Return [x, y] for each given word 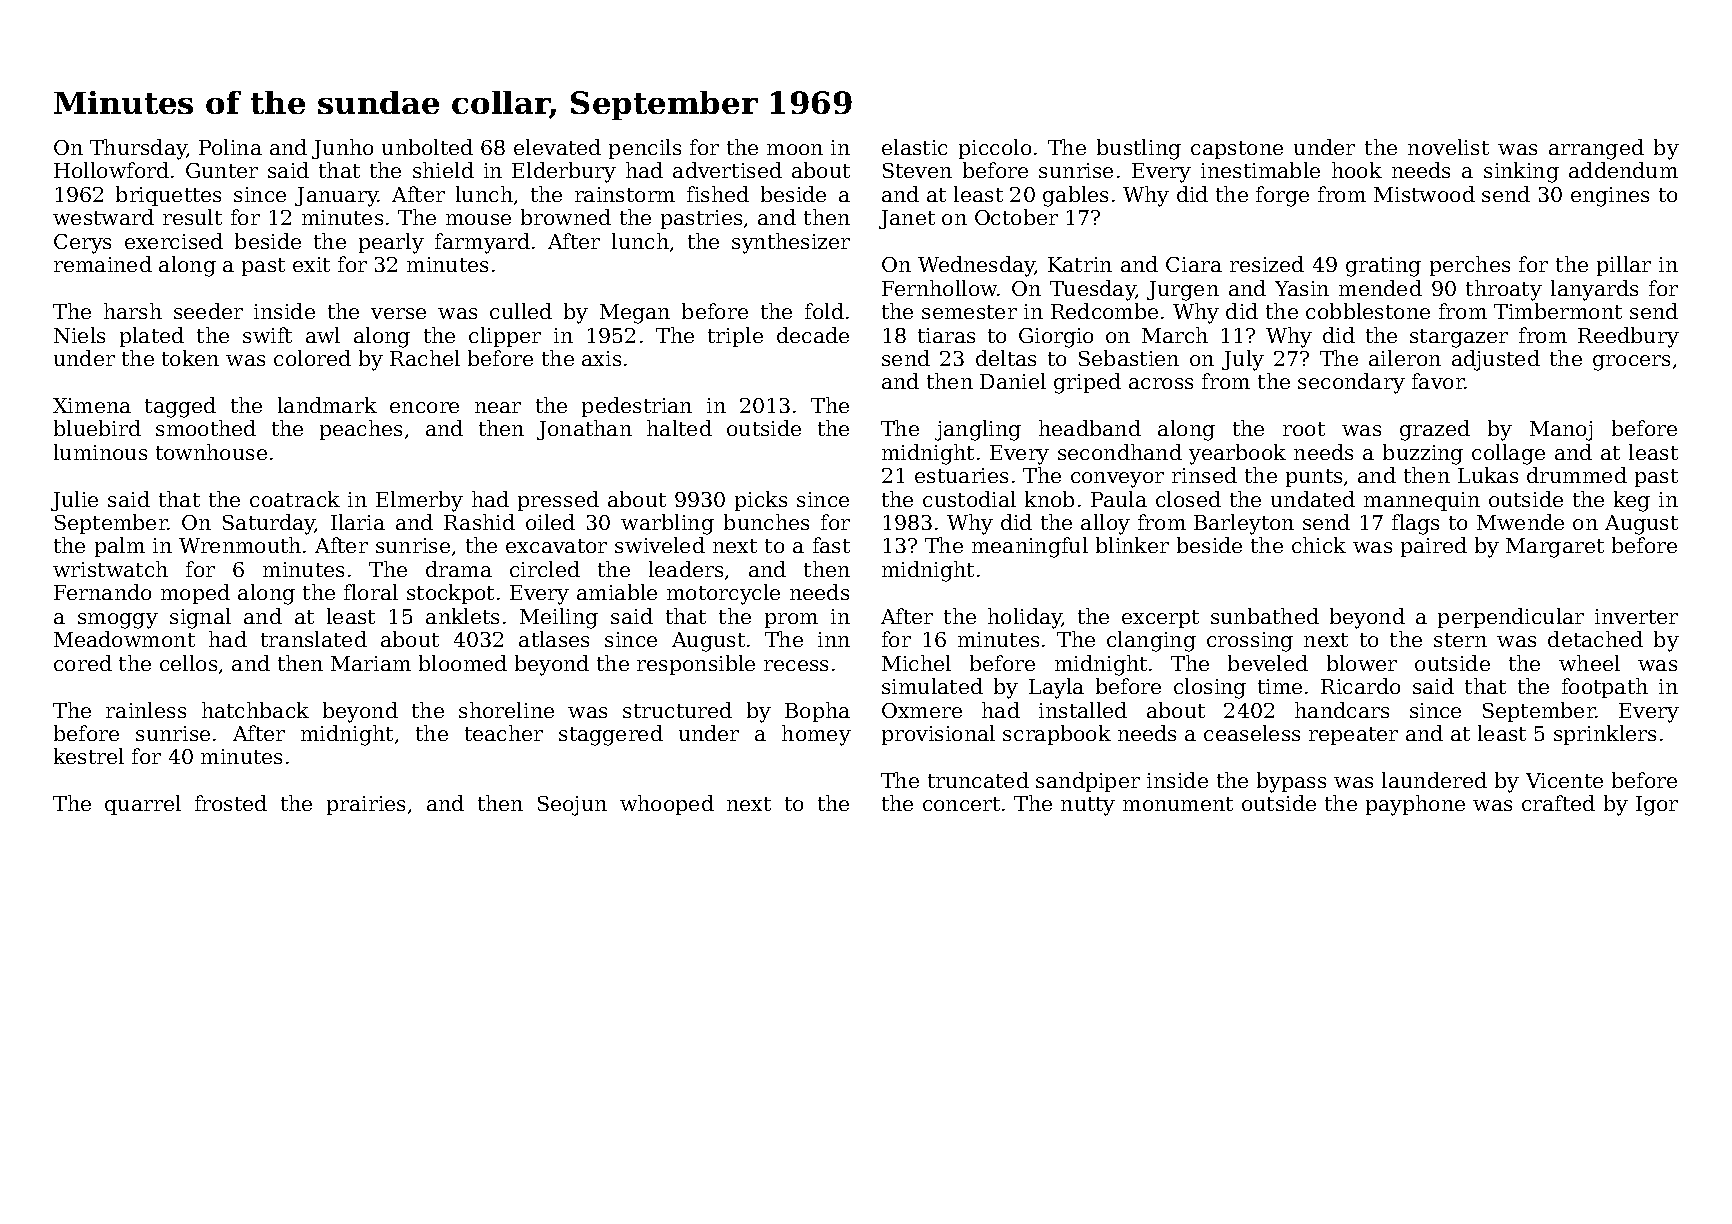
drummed [1577, 475]
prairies [366, 805]
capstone [1237, 150]
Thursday [138, 149]
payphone [1415, 805]
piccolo [995, 149]
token [190, 358]
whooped [667, 805]
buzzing [1423, 454]
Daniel [1013, 381]
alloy [1105, 524]
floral [371, 592]
